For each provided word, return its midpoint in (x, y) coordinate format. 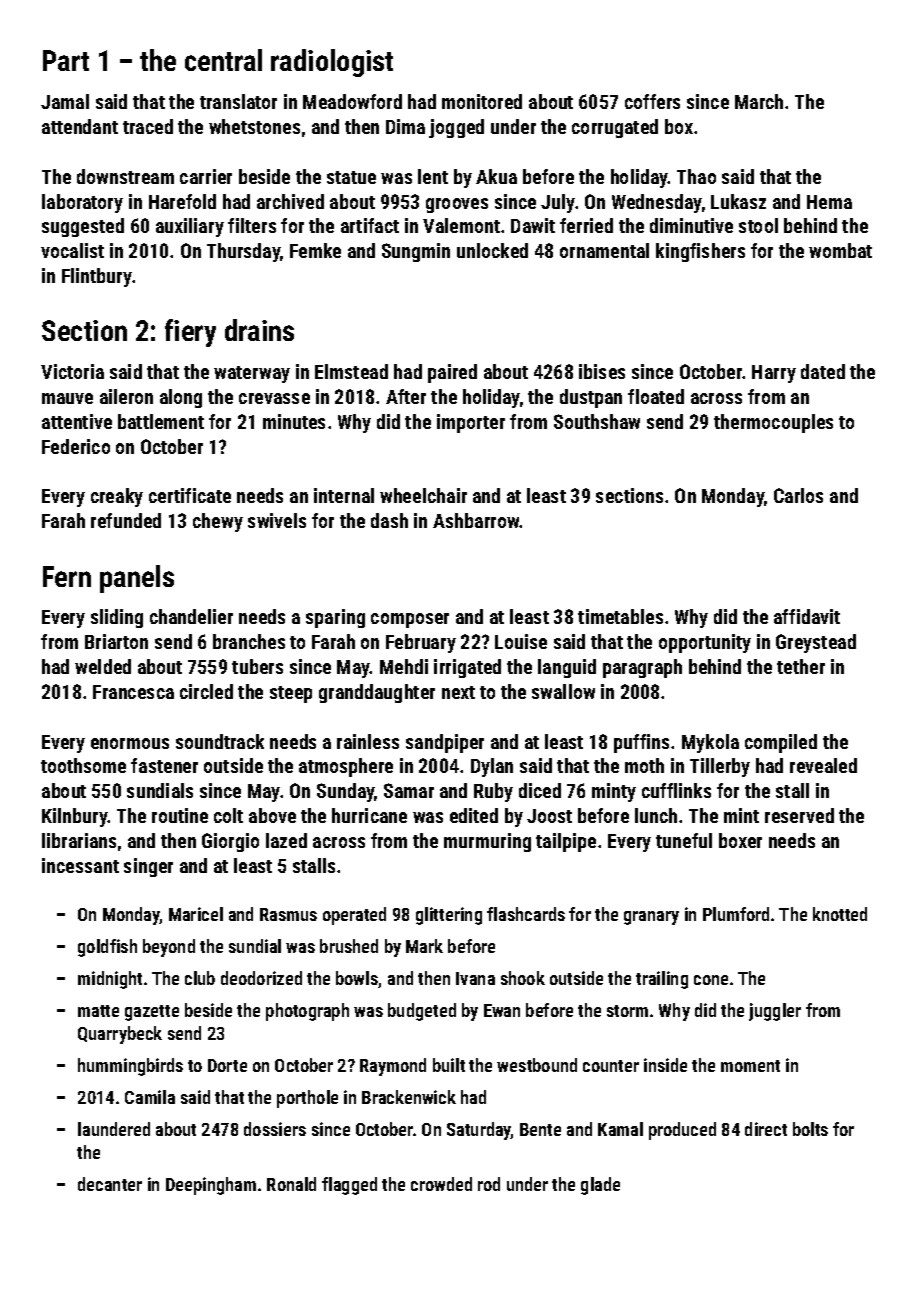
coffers (652, 101)
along (181, 398)
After (406, 396)
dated (823, 371)
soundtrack (220, 741)
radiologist (332, 63)
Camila (150, 1097)
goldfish (107, 948)
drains (259, 330)
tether (801, 666)
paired (452, 373)
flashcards (526, 914)
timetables (620, 616)
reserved (799, 815)
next (458, 692)
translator (238, 101)
